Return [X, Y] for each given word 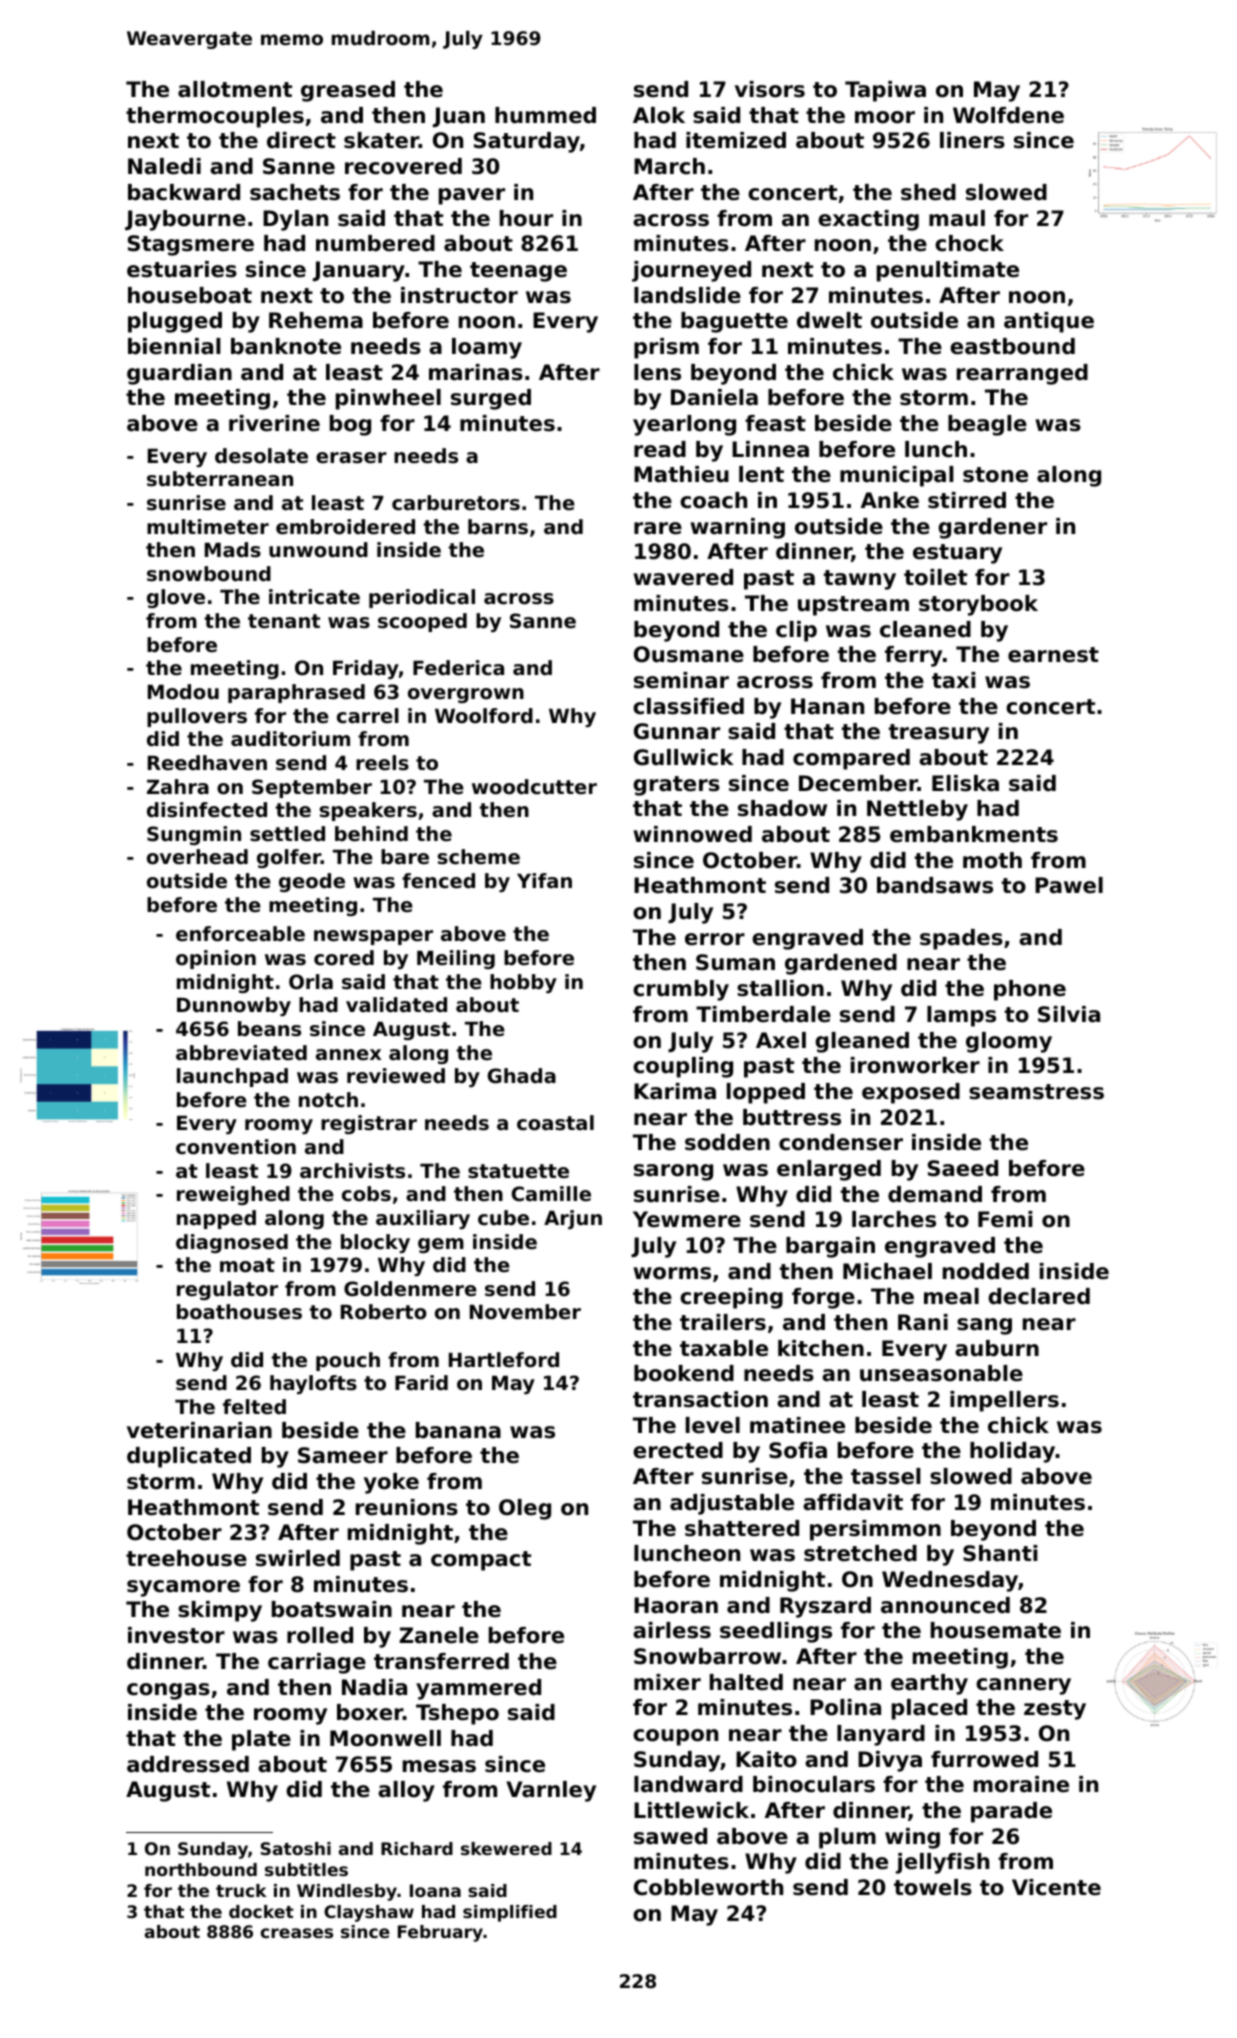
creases [297, 1933]
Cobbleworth [708, 1887]
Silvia [1069, 1014]
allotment [235, 89]
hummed [545, 115]
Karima [675, 1091]
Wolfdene [1008, 115]
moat [247, 1265]
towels [933, 1887]
